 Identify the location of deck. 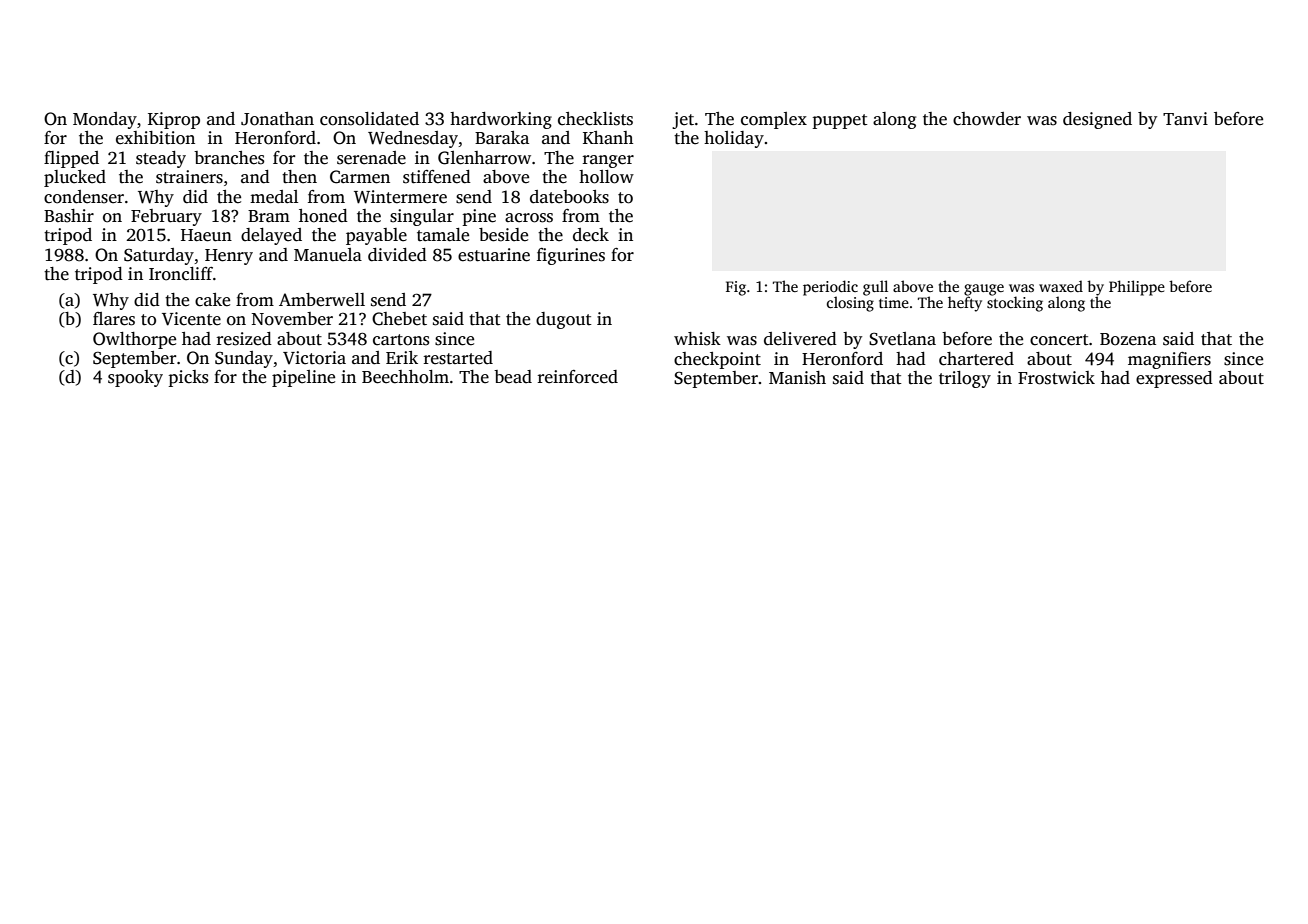
(591, 235).
